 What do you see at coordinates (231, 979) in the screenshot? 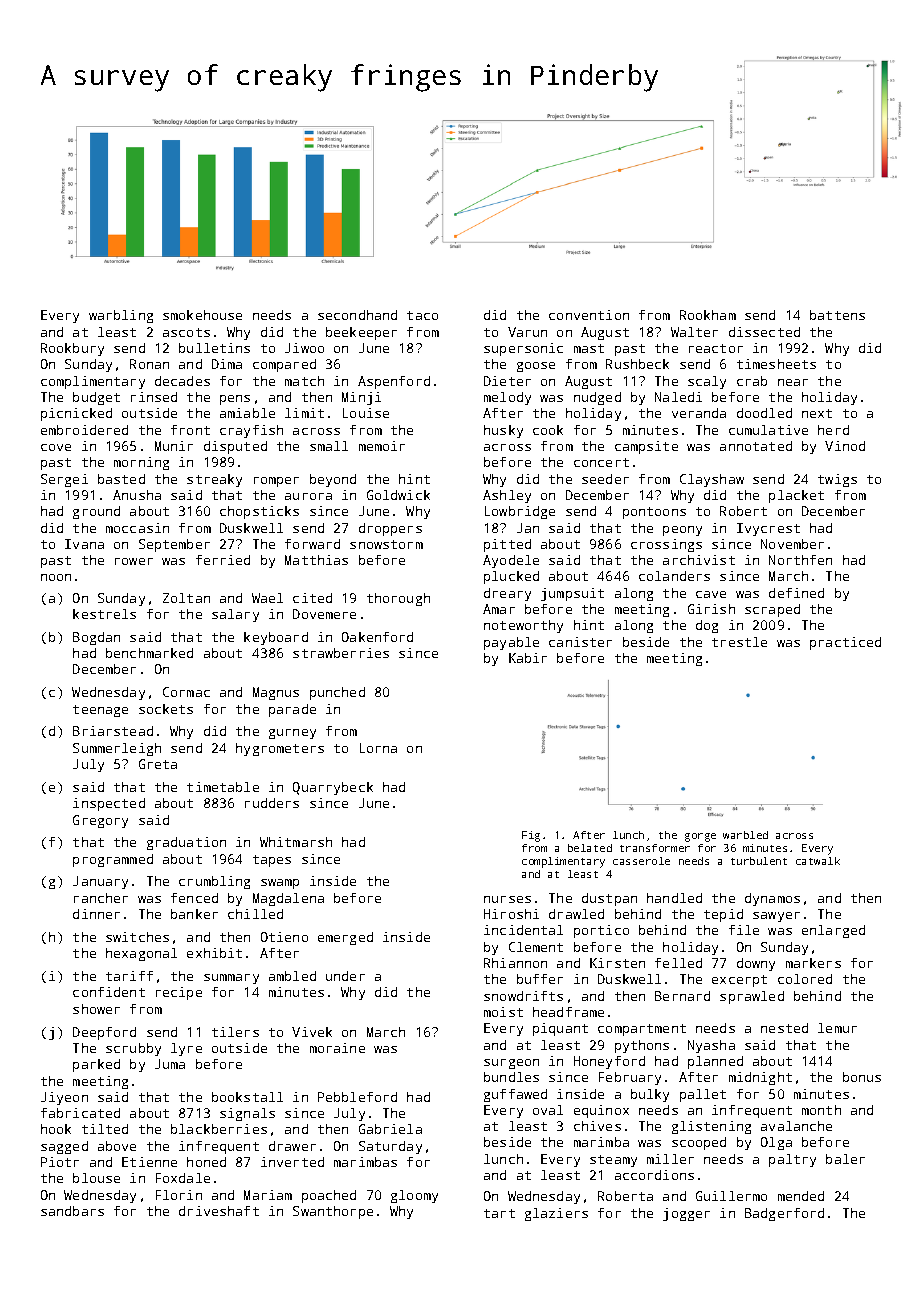
I see `summary` at bounding box center [231, 979].
